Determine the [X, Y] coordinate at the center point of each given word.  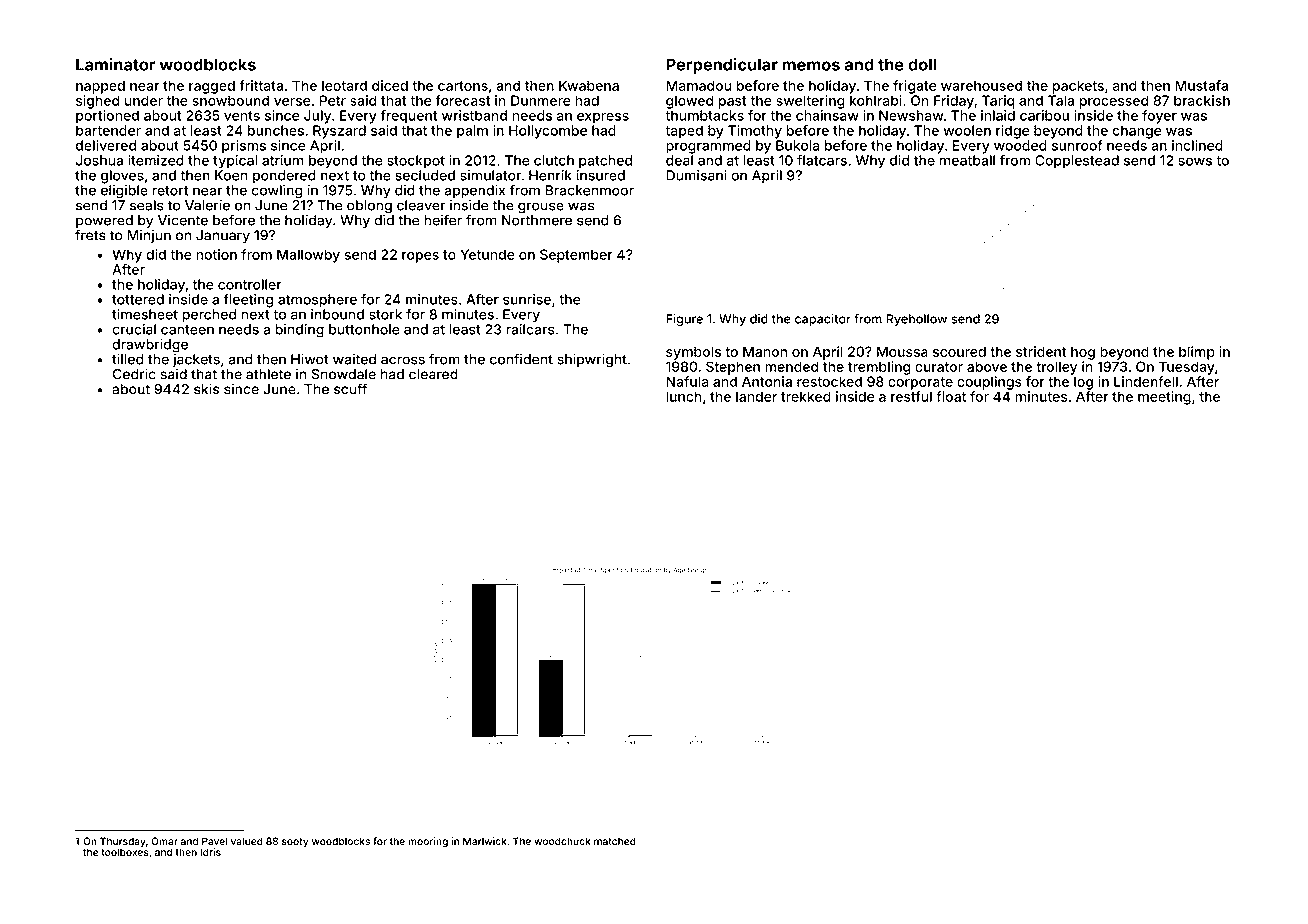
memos [811, 66]
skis [206, 389]
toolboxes [125, 852]
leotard [344, 85]
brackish [1202, 100]
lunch [684, 396]
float [951, 396]
